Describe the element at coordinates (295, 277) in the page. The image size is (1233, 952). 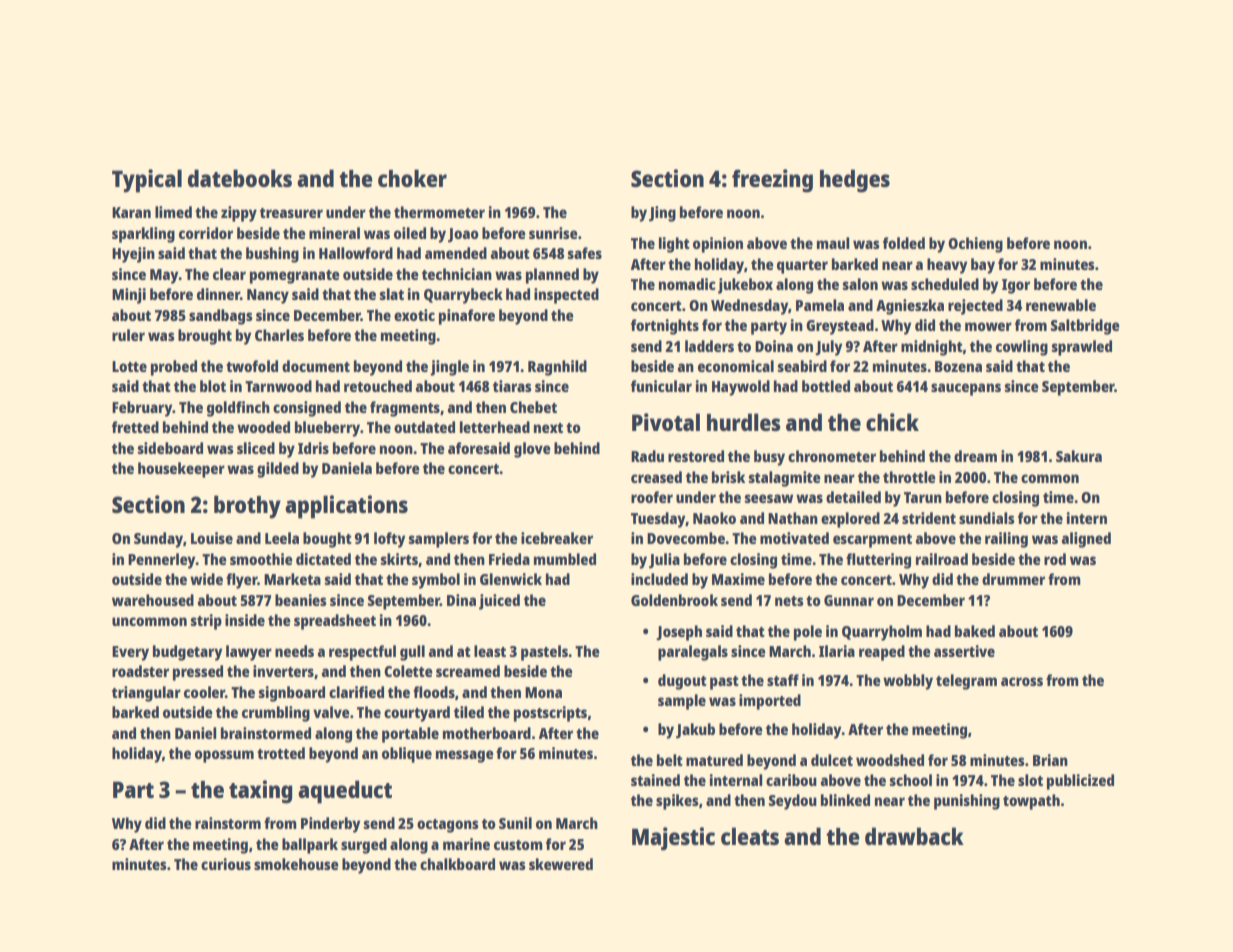
I see `pomegranate` at that location.
